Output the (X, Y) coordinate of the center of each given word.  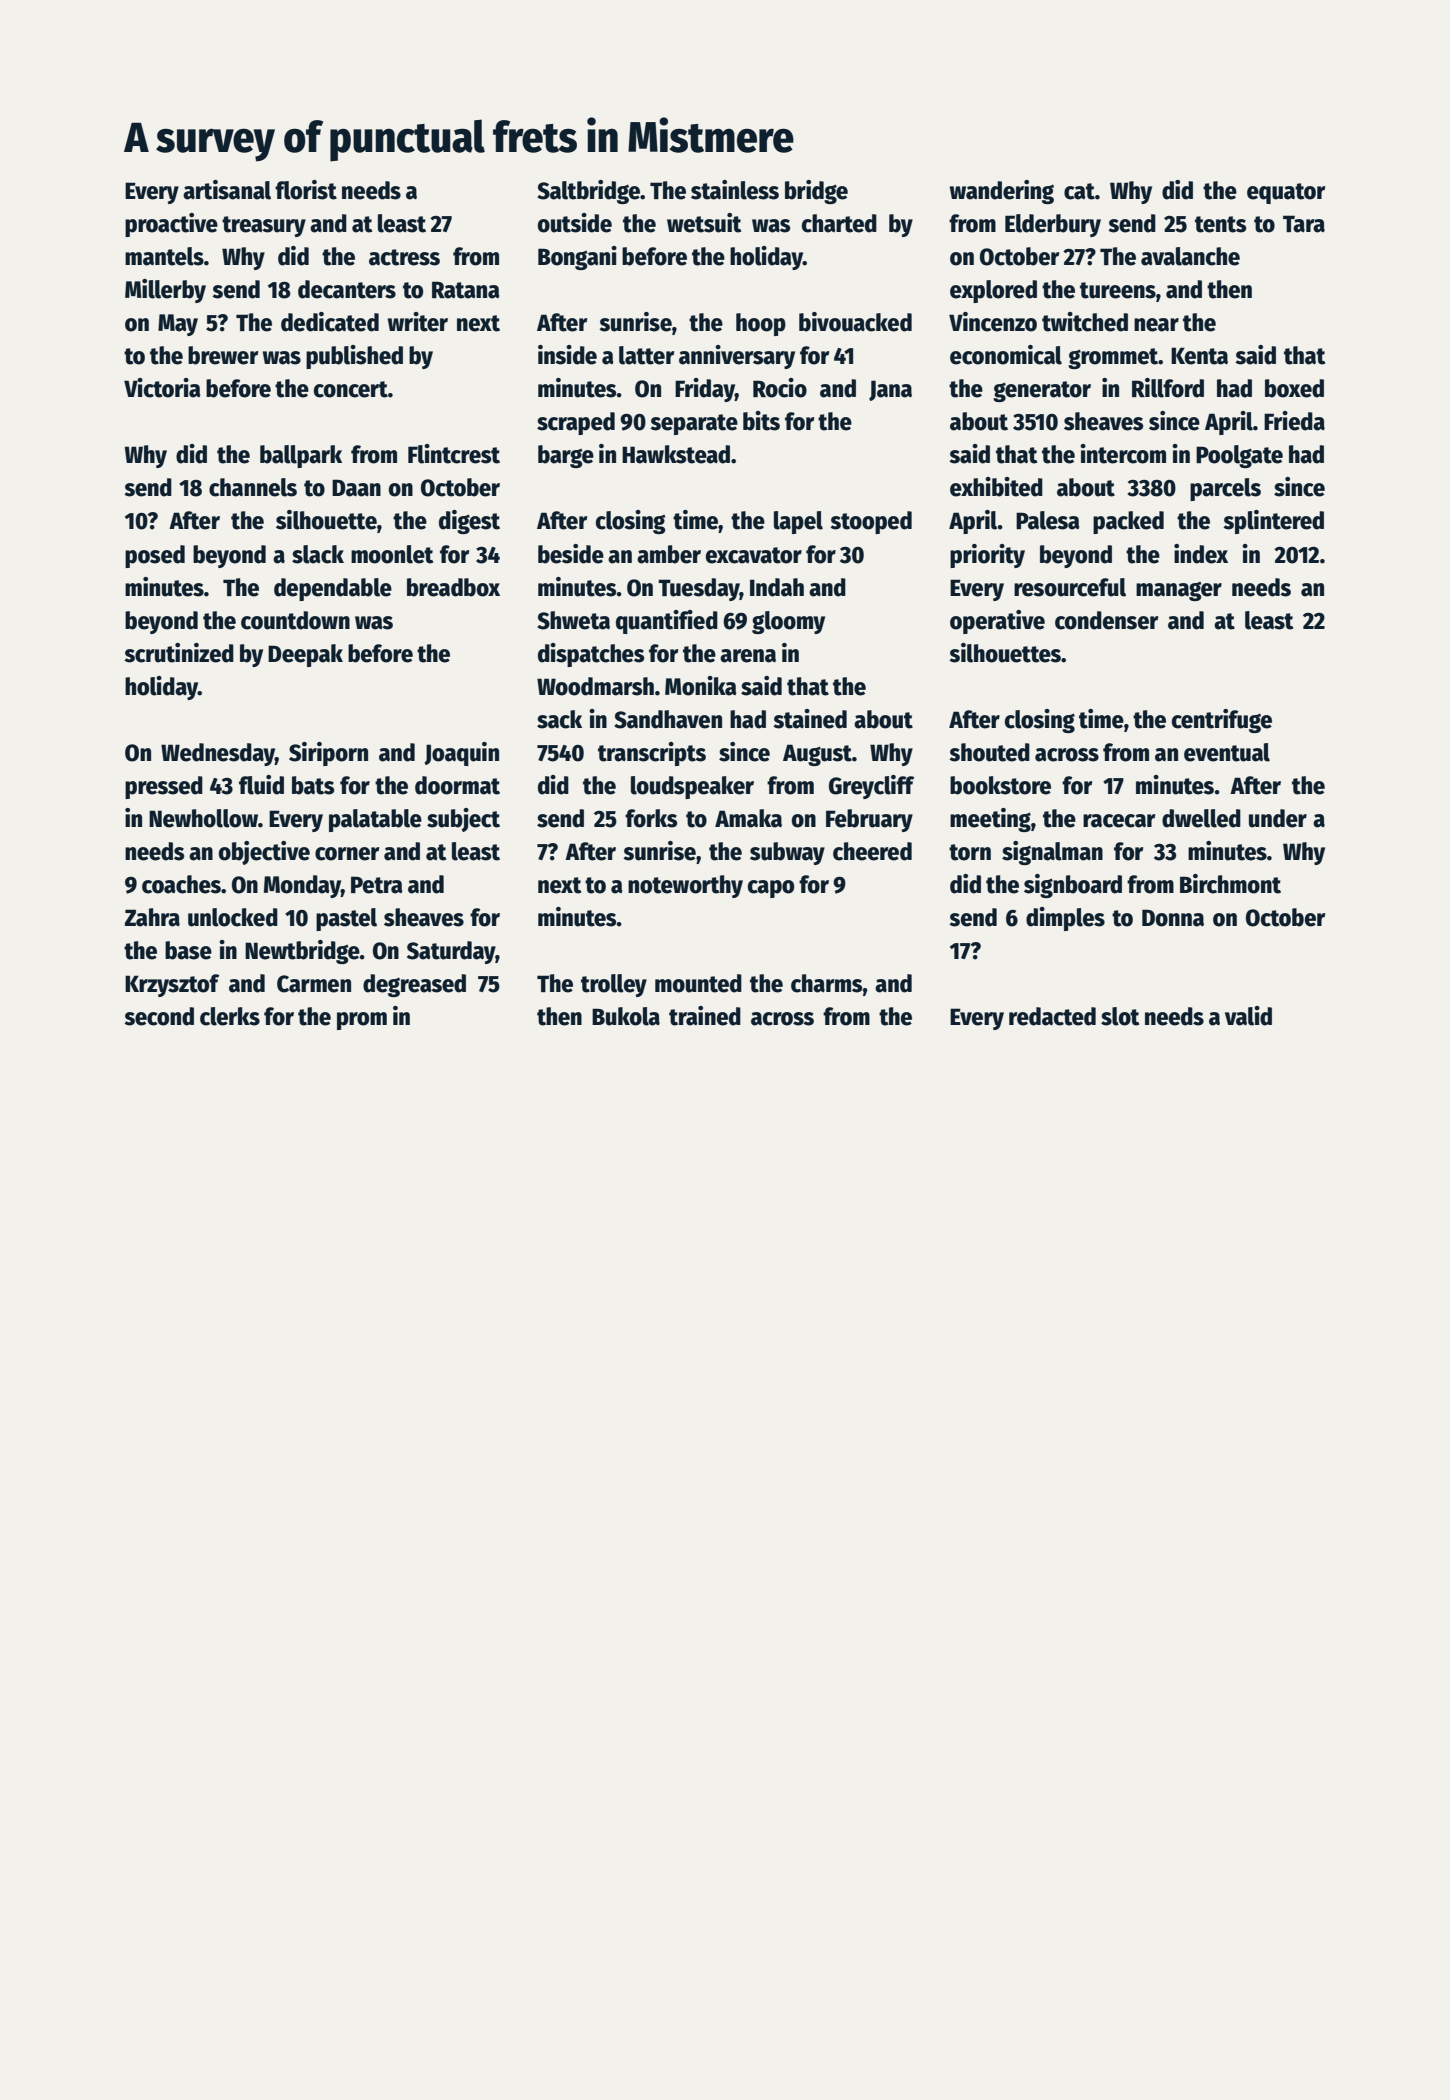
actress (404, 257)
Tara (1304, 224)
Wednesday (218, 754)
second (159, 1016)
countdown (295, 620)
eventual (1227, 752)
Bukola (626, 1016)
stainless (735, 190)
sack (559, 719)
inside (567, 355)
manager (1179, 591)
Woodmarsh (595, 686)
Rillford (1168, 388)
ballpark (301, 456)
